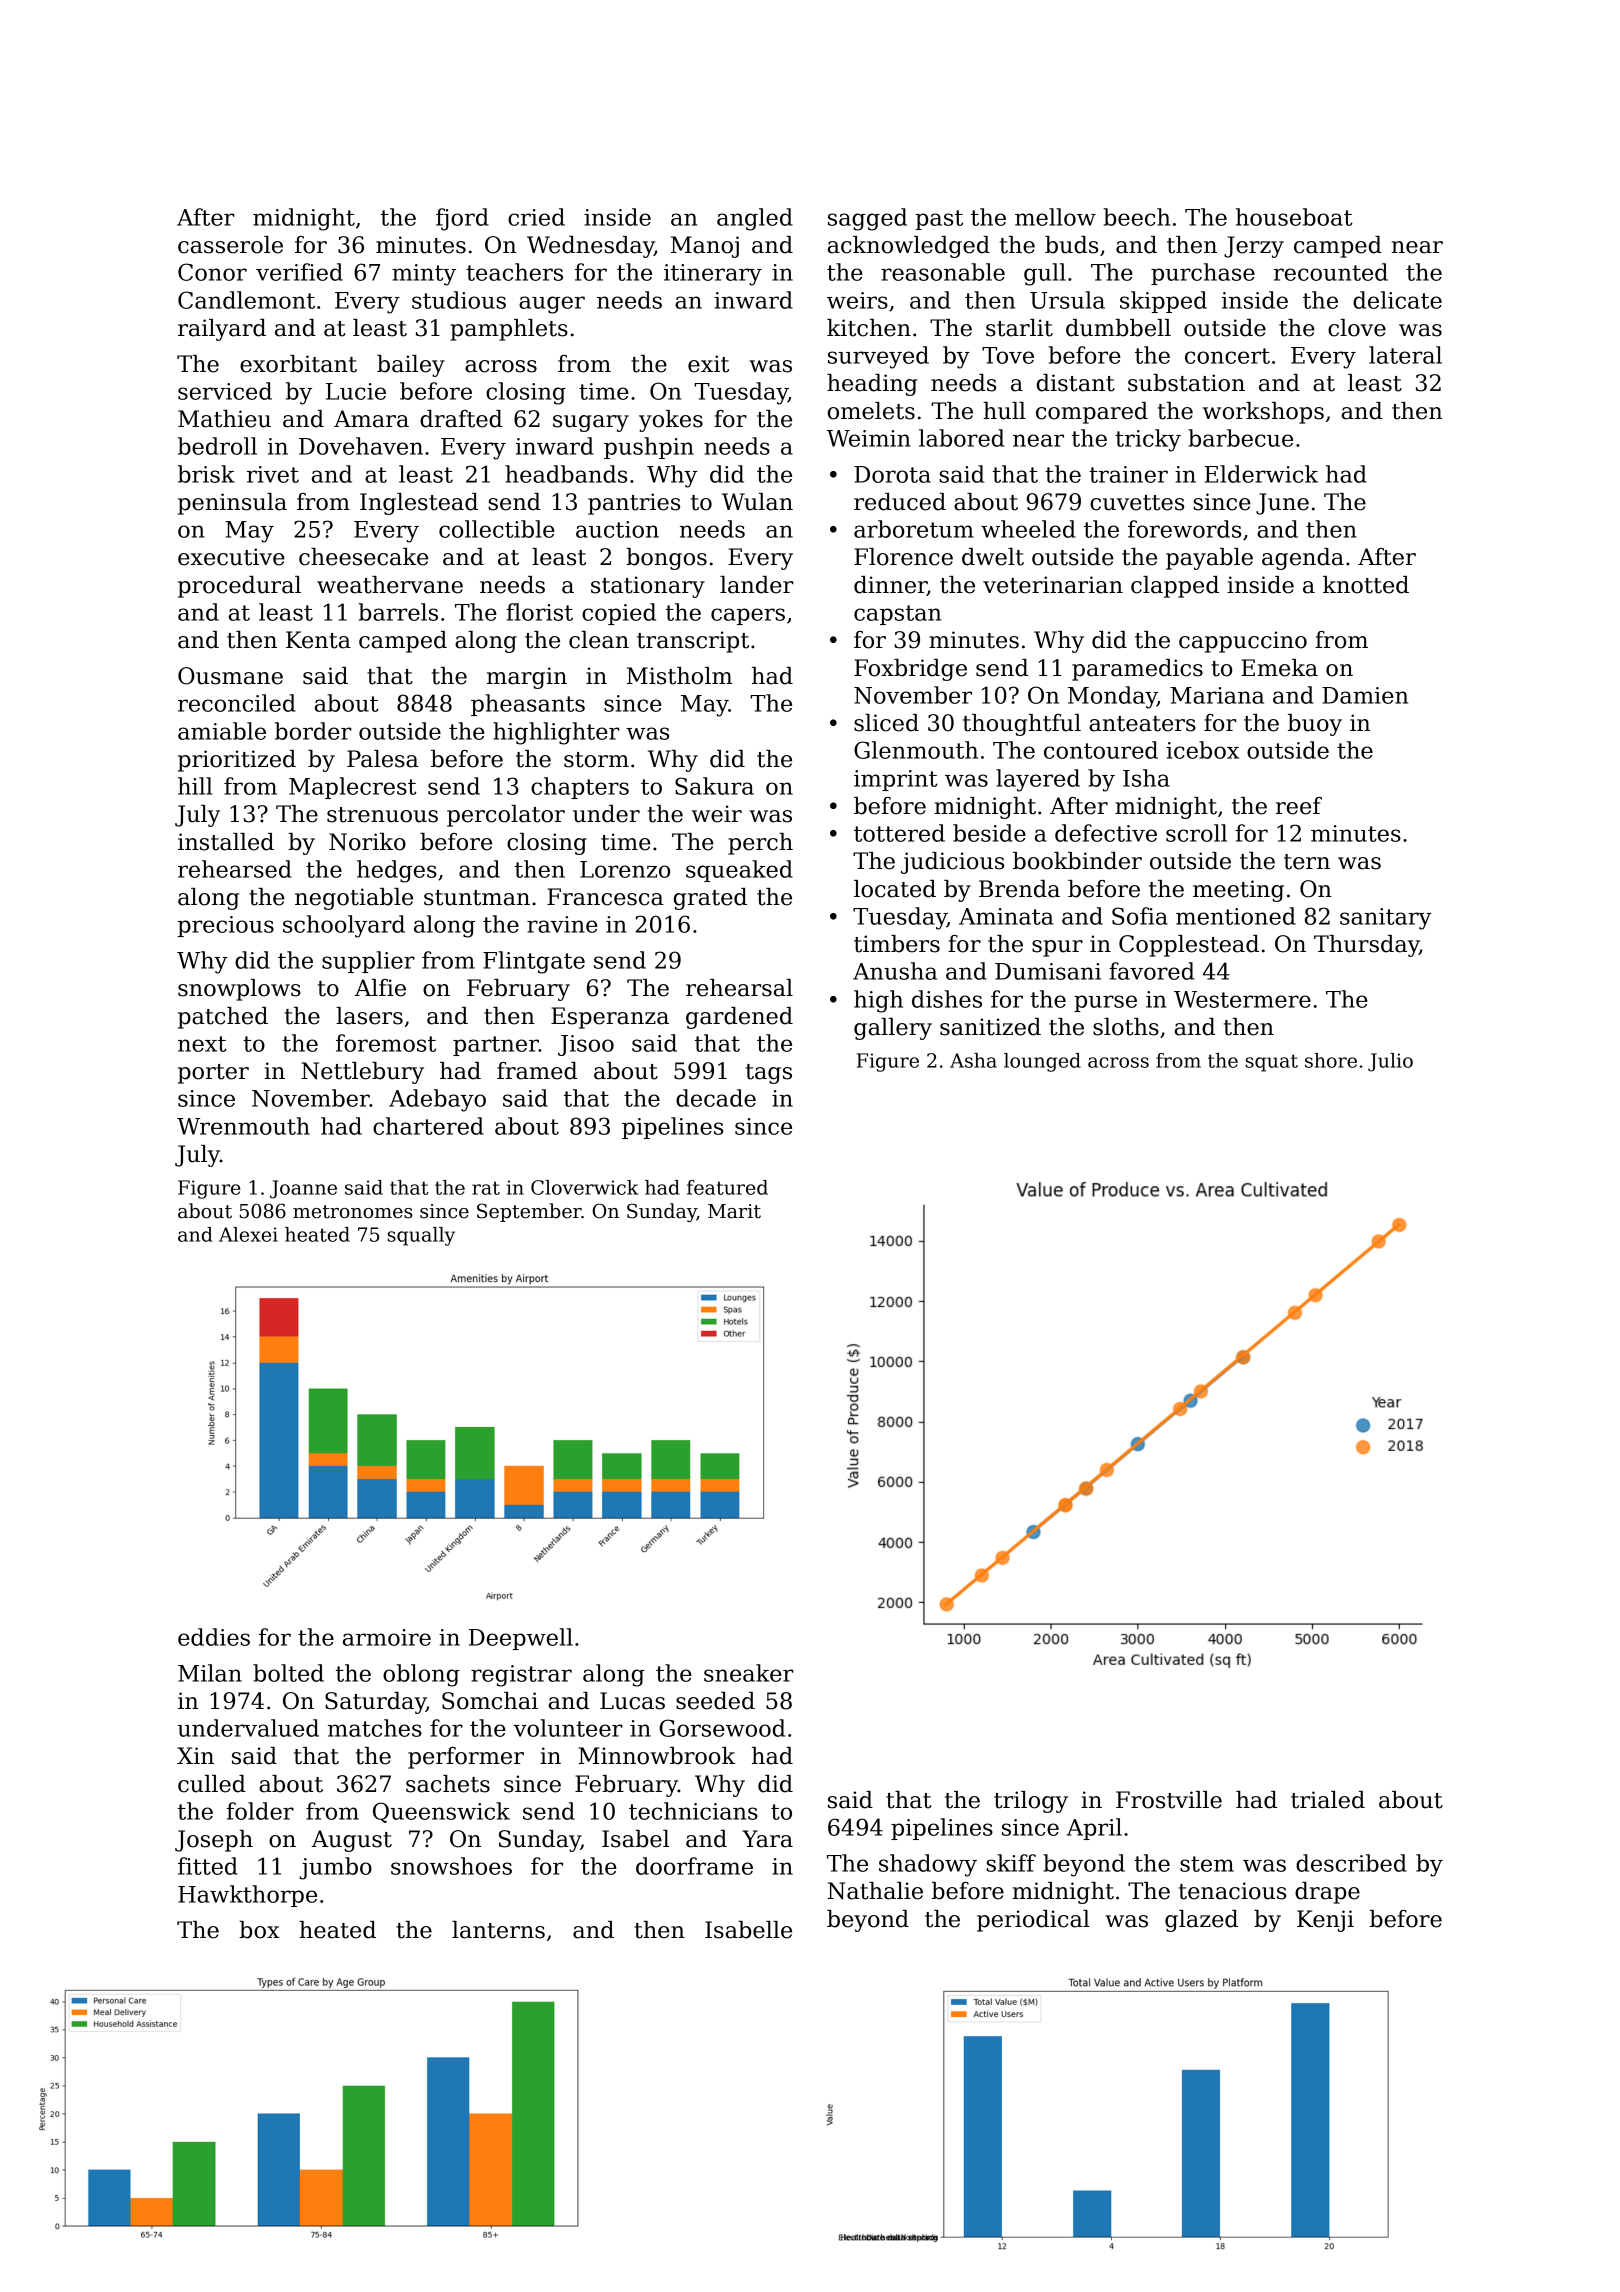 The image size is (1620, 2292). I want to click on bongos, so click(666, 559).
